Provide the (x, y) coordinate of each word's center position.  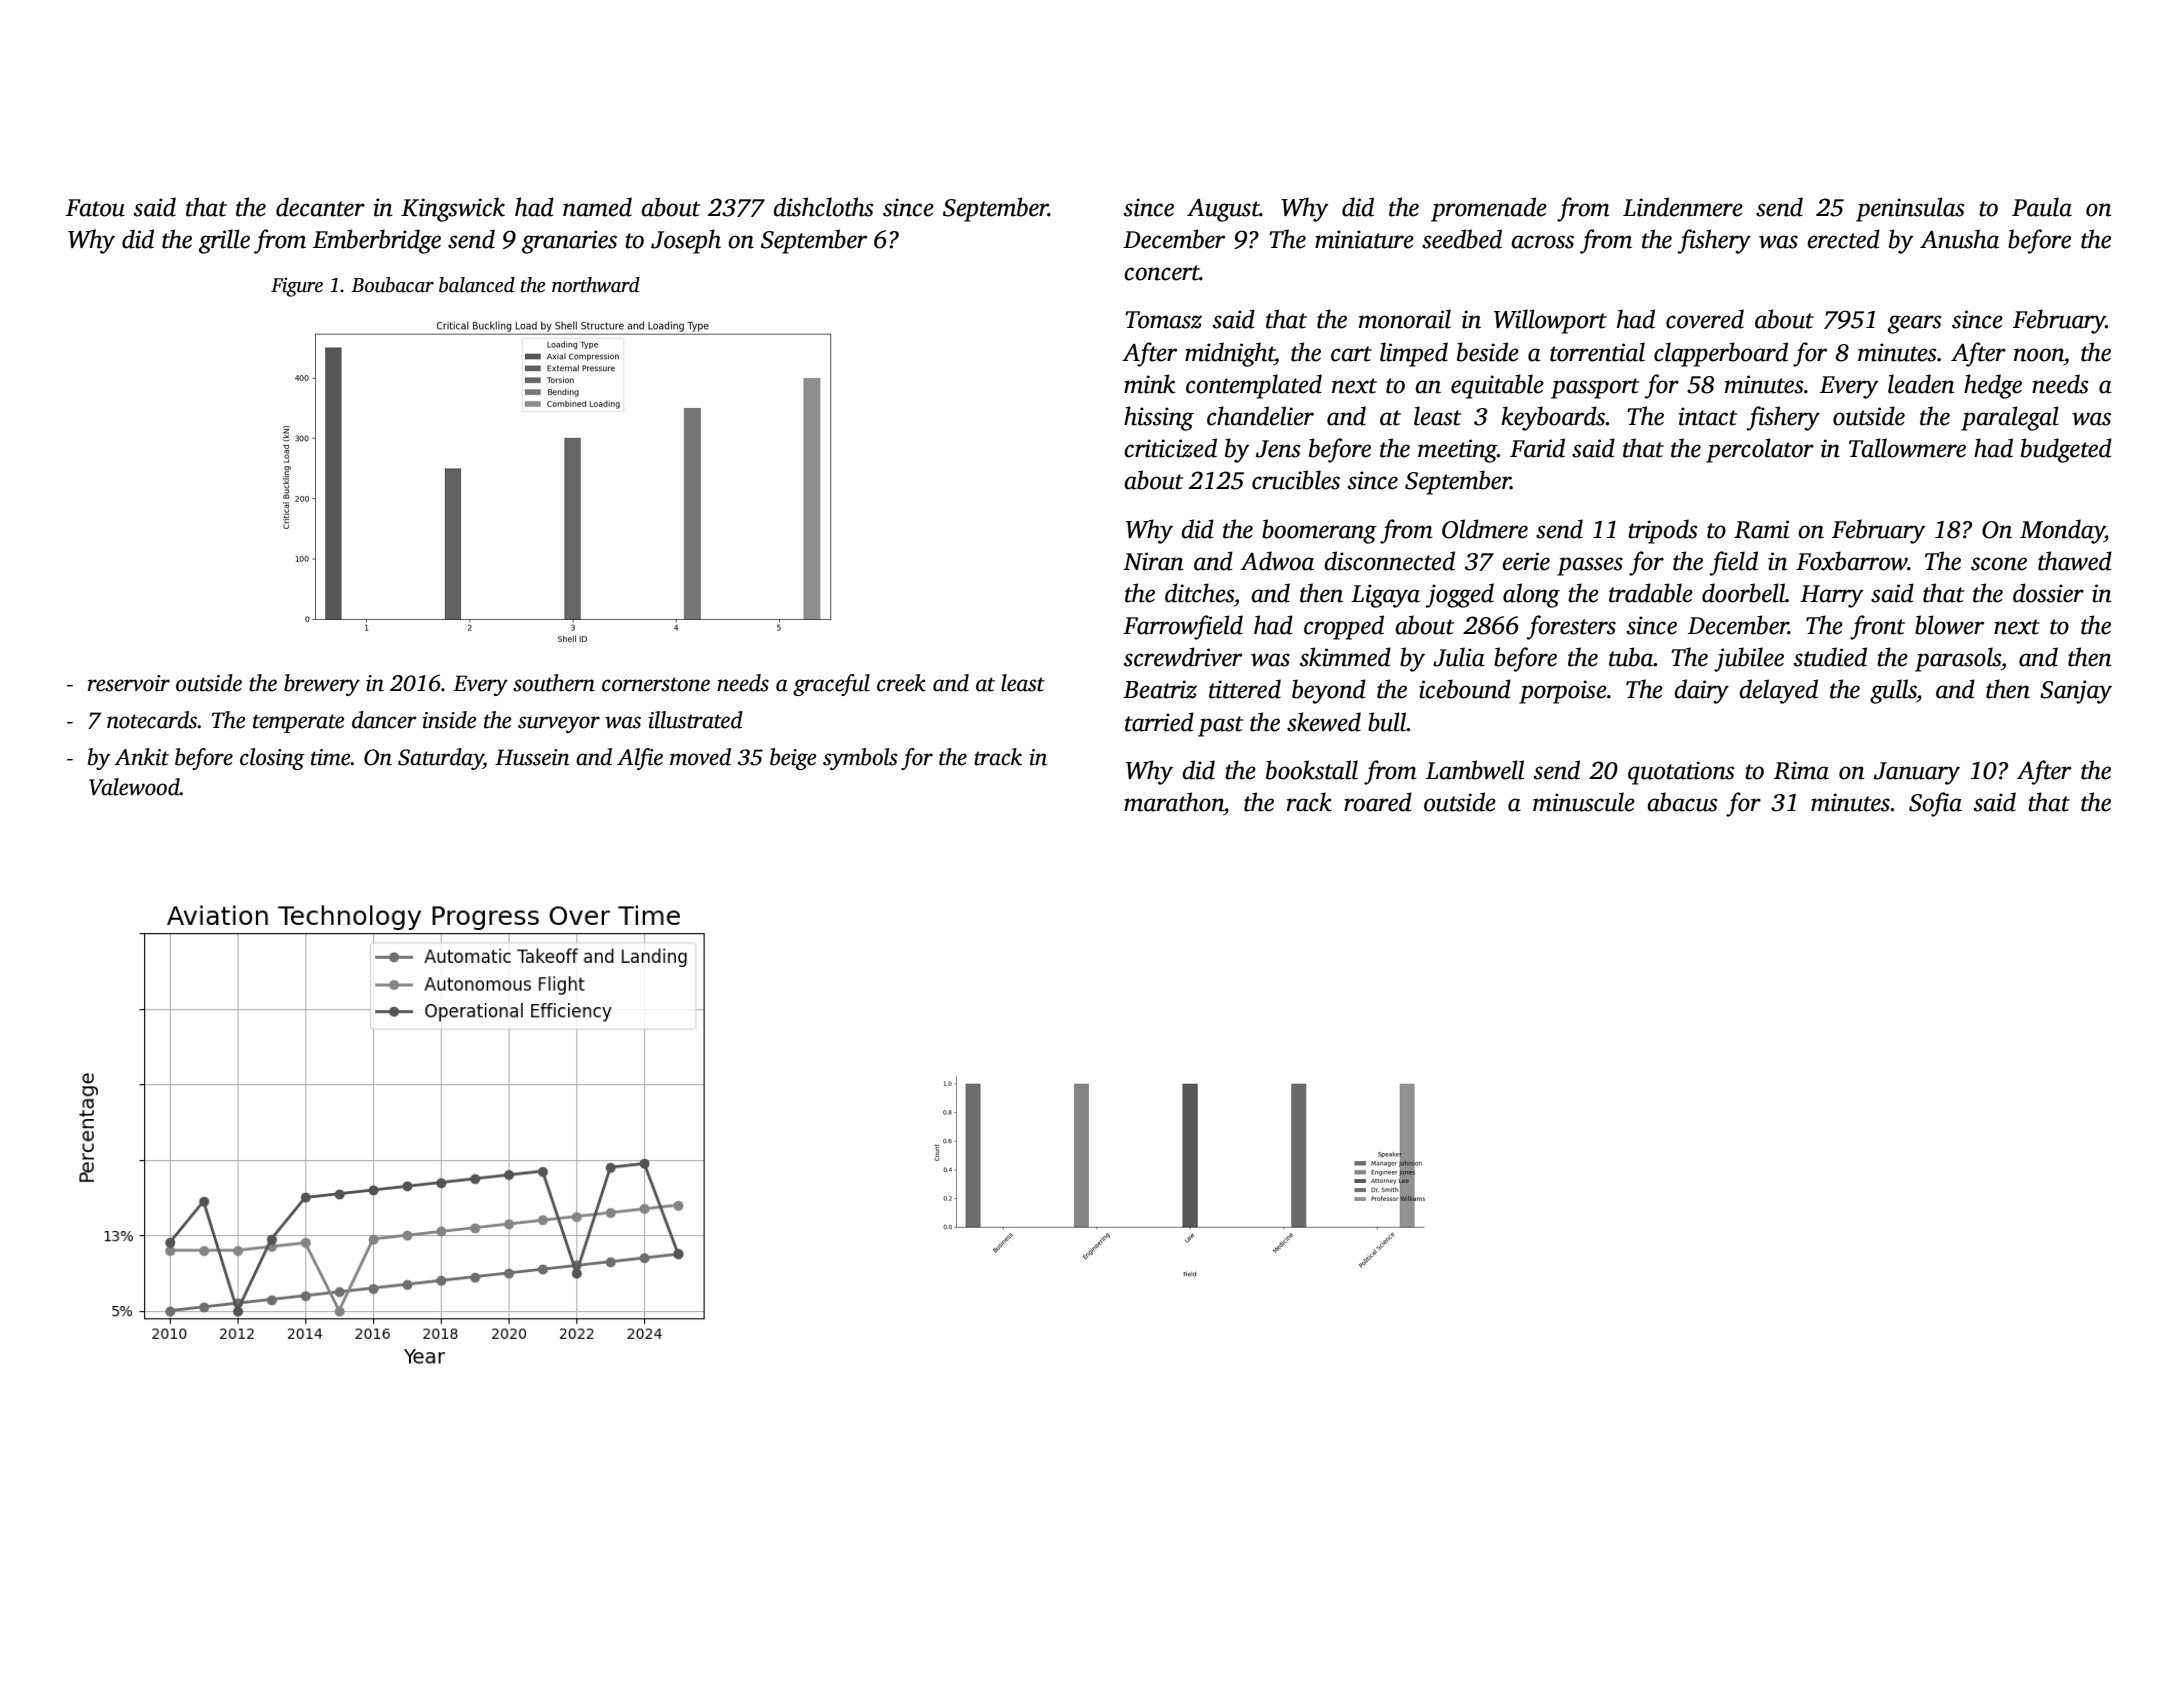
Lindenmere (1683, 207)
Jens (1278, 449)
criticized (1170, 448)
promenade (1489, 209)
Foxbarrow (1852, 561)
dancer (384, 720)
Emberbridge (377, 241)
